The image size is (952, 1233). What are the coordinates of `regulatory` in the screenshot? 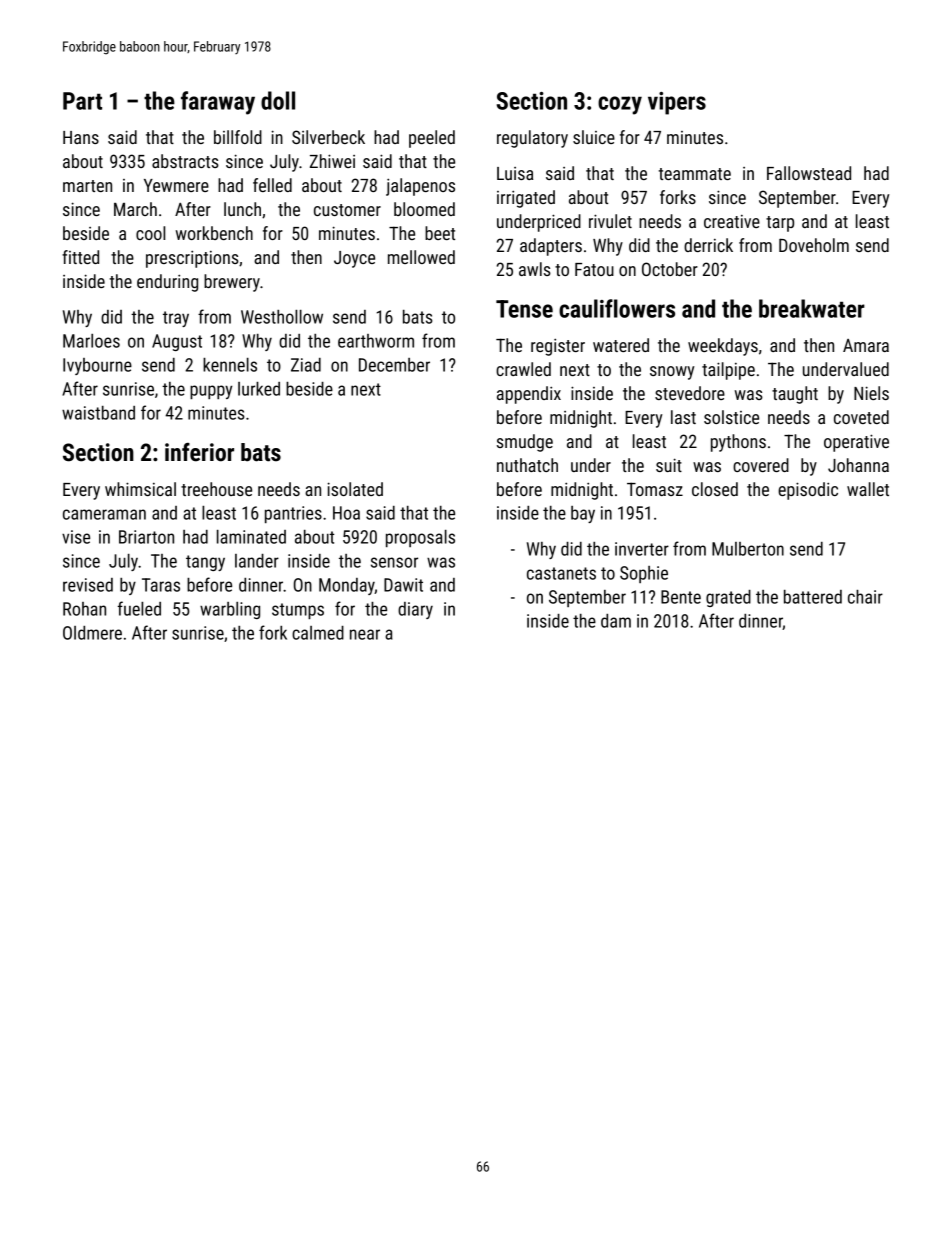 It's located at (532, 139).
